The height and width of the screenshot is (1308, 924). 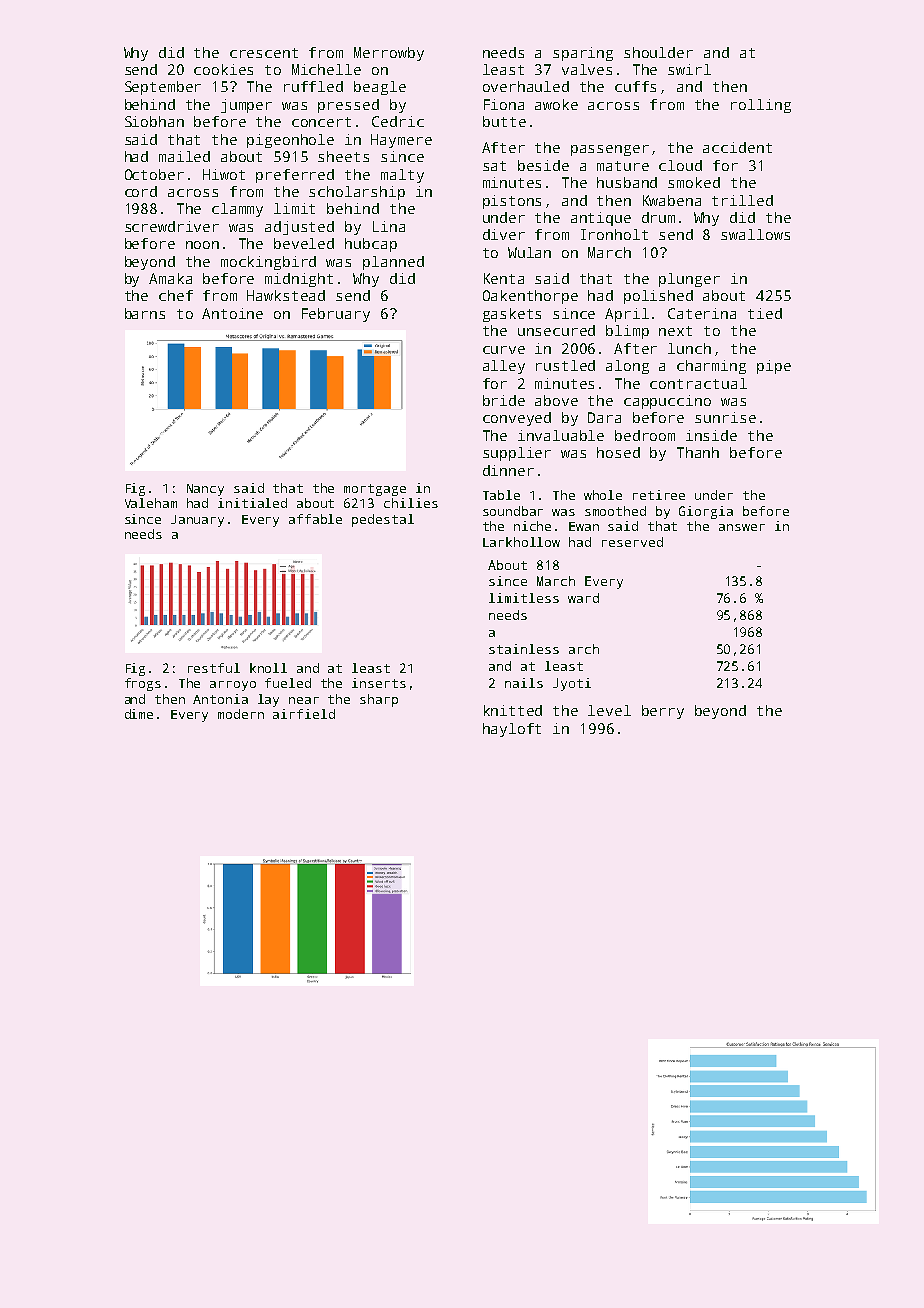 I want to click on dime, so click(x=139, y=714).
